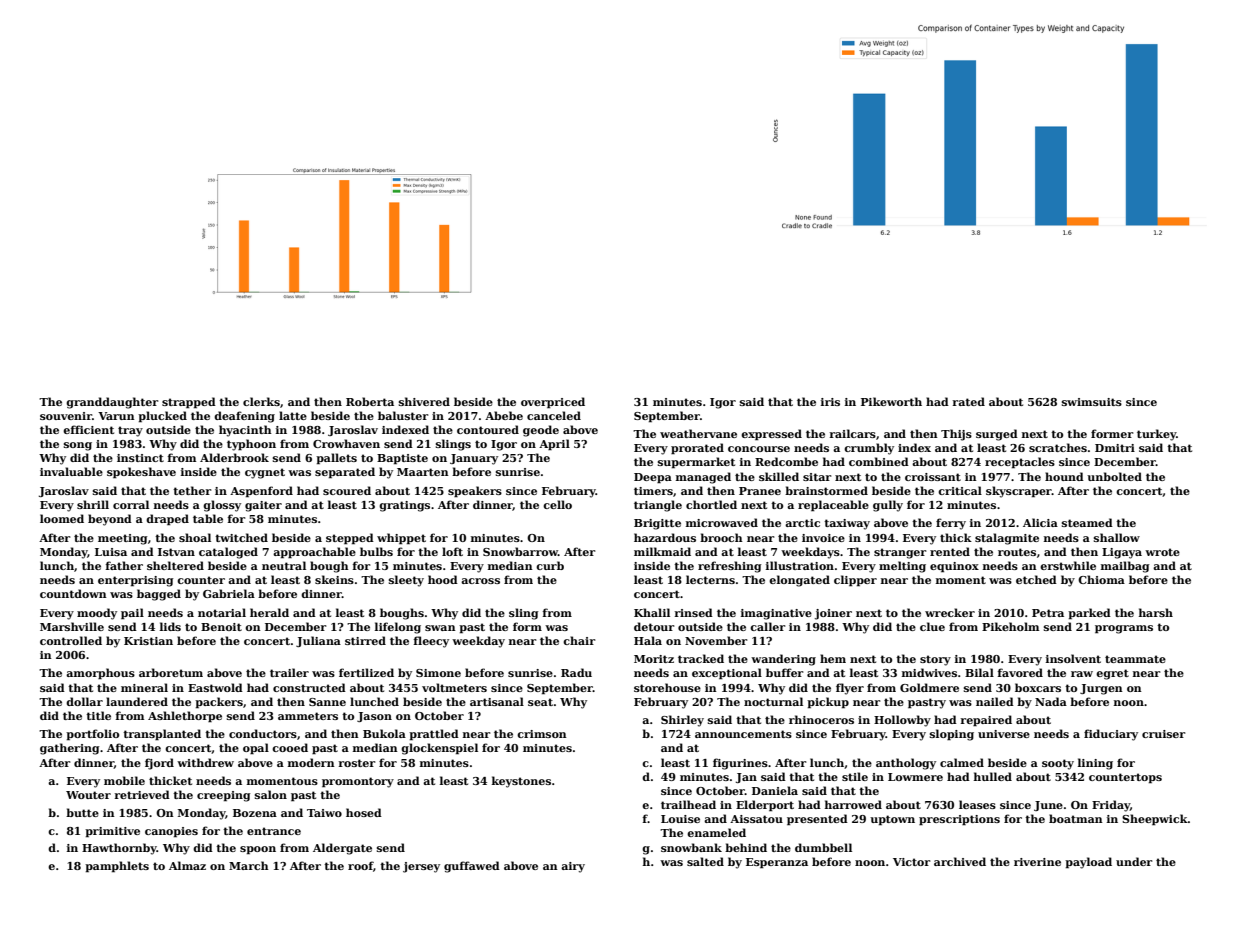  Describe the element at coordinates (688, 804) in the document. I see `trailhead` at that location.
